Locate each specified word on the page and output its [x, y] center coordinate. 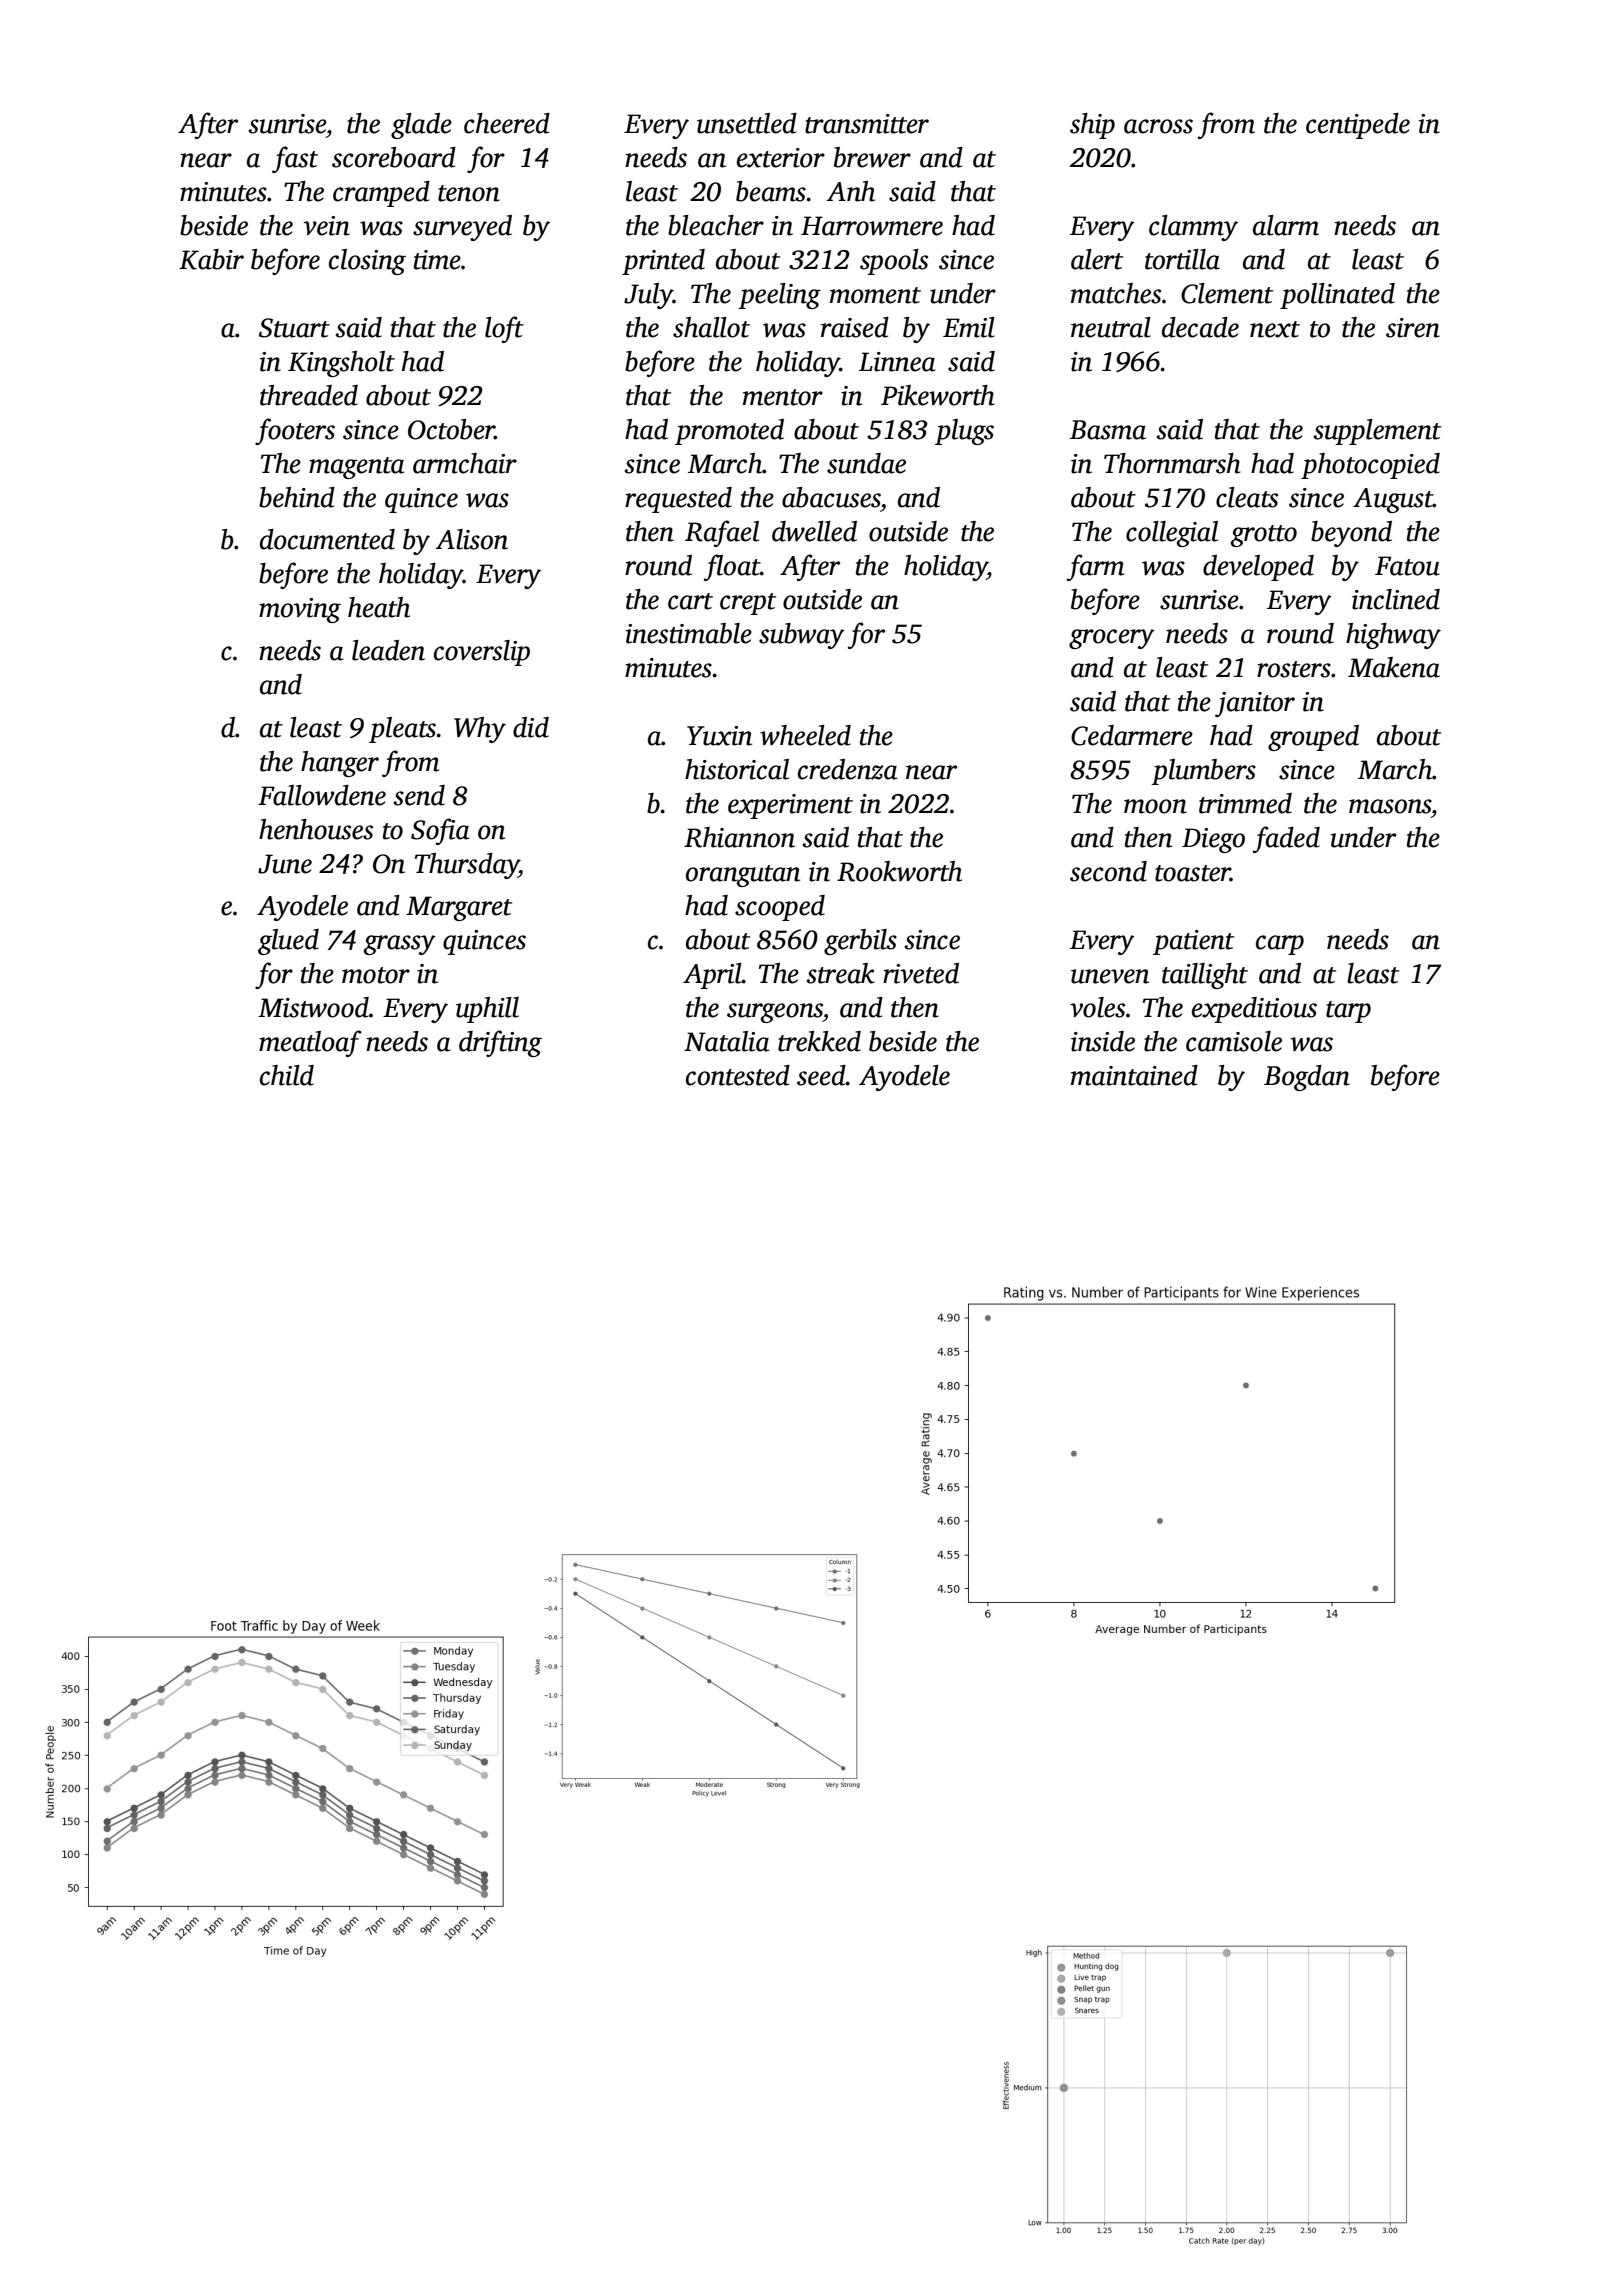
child [287, 1075]
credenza [848, 769]
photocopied [1370, 466]
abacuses [831, 497]
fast [295, 159]
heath [379, 607]
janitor [1255, 704]
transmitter [867, 124]
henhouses [316, 829]
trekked [819, 1041]
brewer [872, 157]
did [531, 727]
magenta [357, 468]
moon [1155, 806]
